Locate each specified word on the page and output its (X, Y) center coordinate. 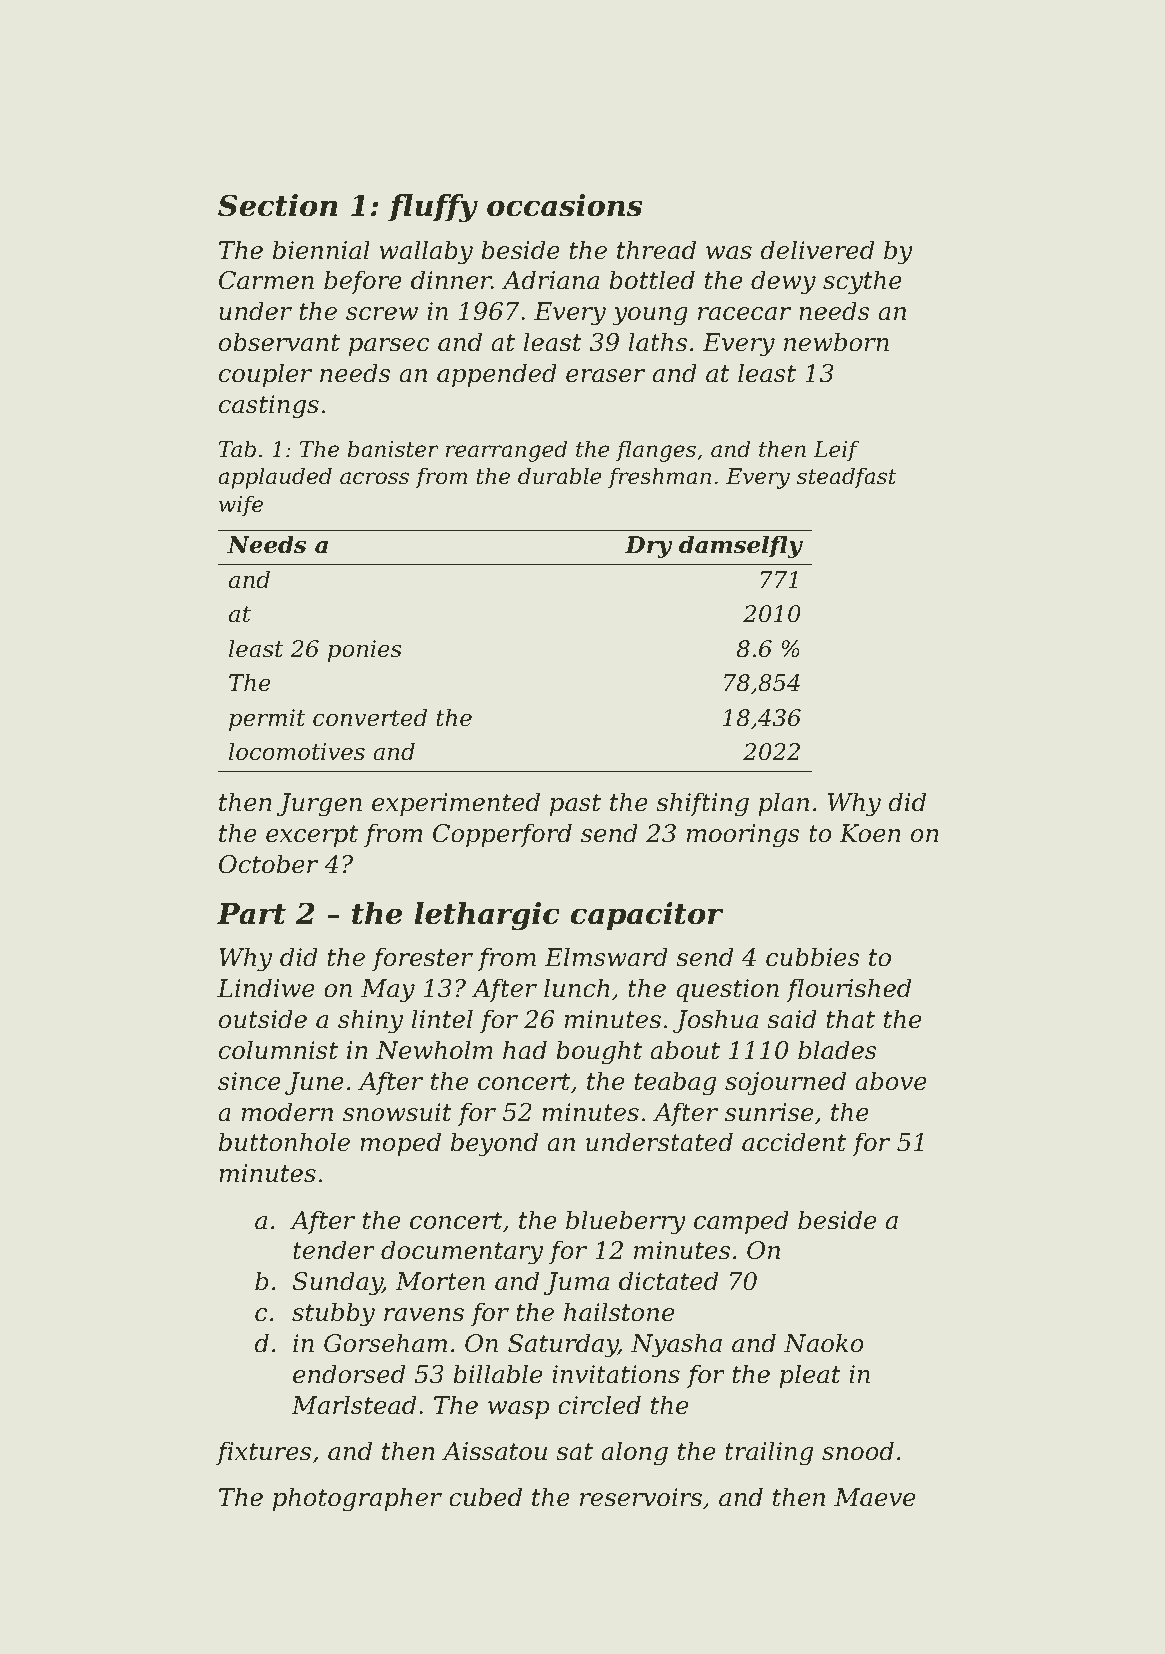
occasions (564, 205)
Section (278, 205)
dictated (668, 1281)
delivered (817, 250)
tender (334, 1250)
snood (858, 1451)
